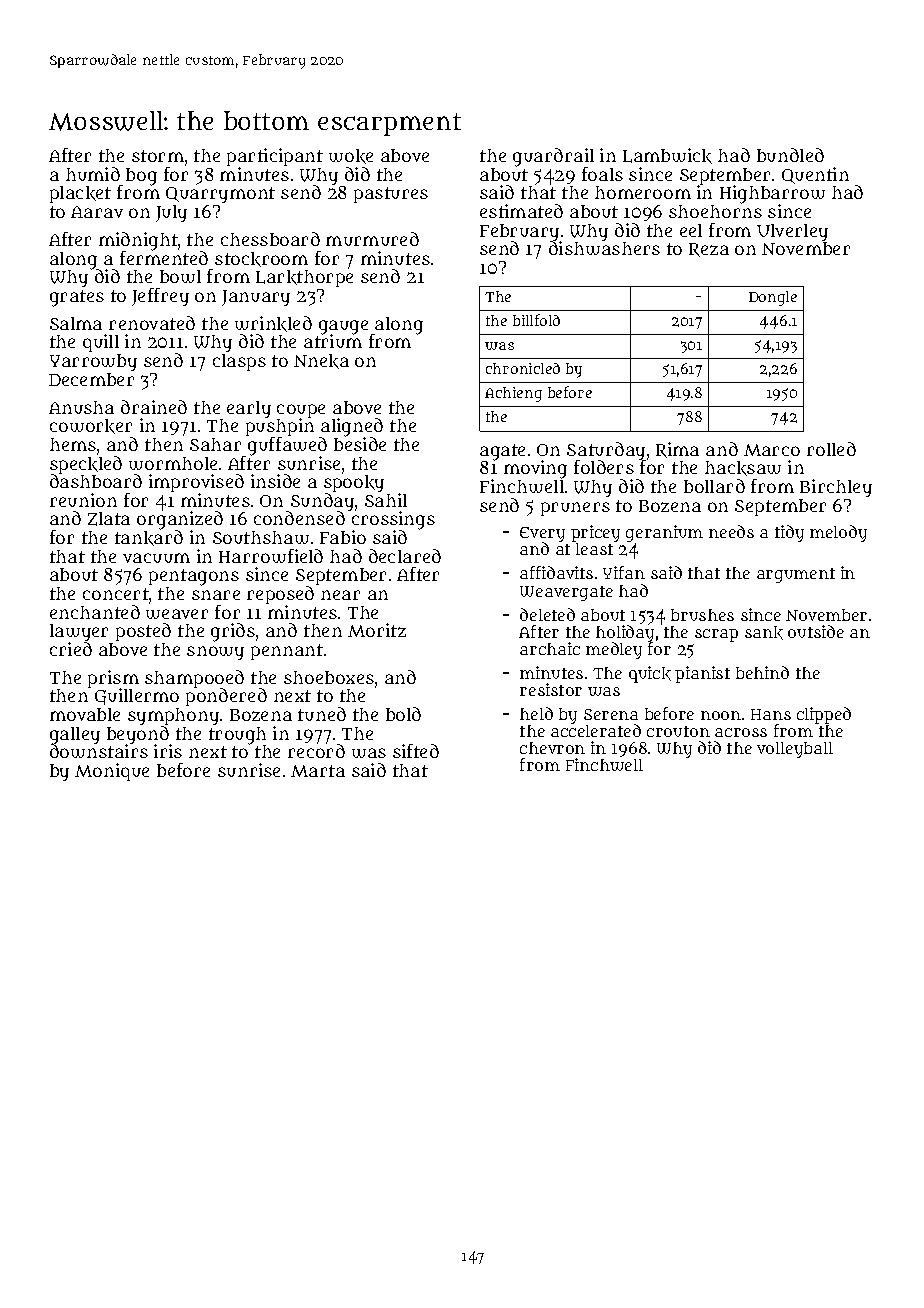 The image size is (924, 1308). What do you see at coordinates (772, 450) in the document?
I see `Marco` at bounding box center [772, 450].
